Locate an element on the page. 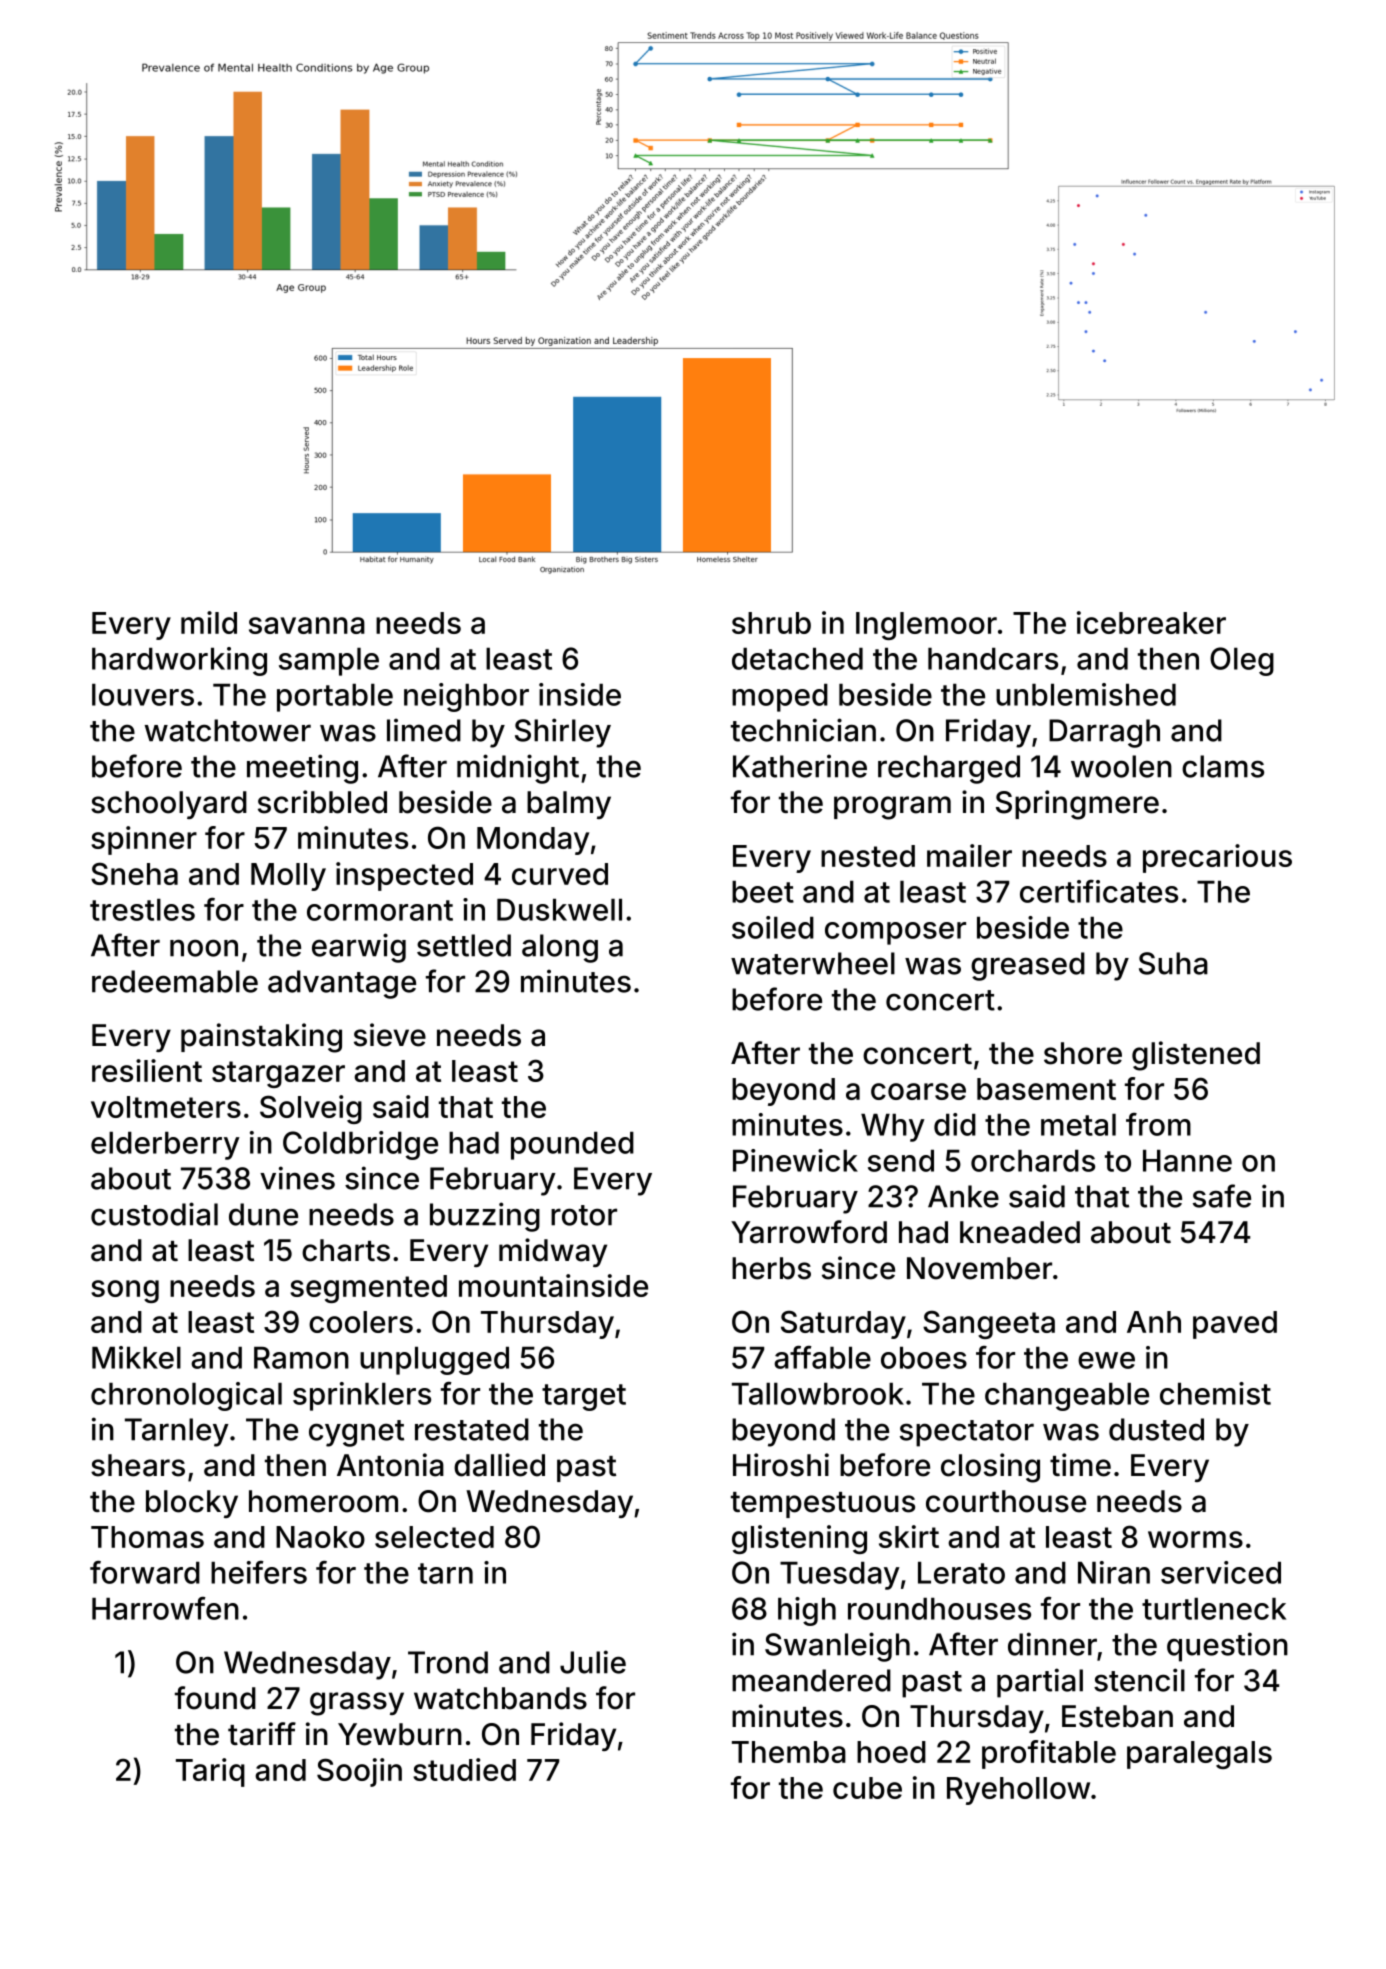  shears is located at coordinates (138, 1465).
